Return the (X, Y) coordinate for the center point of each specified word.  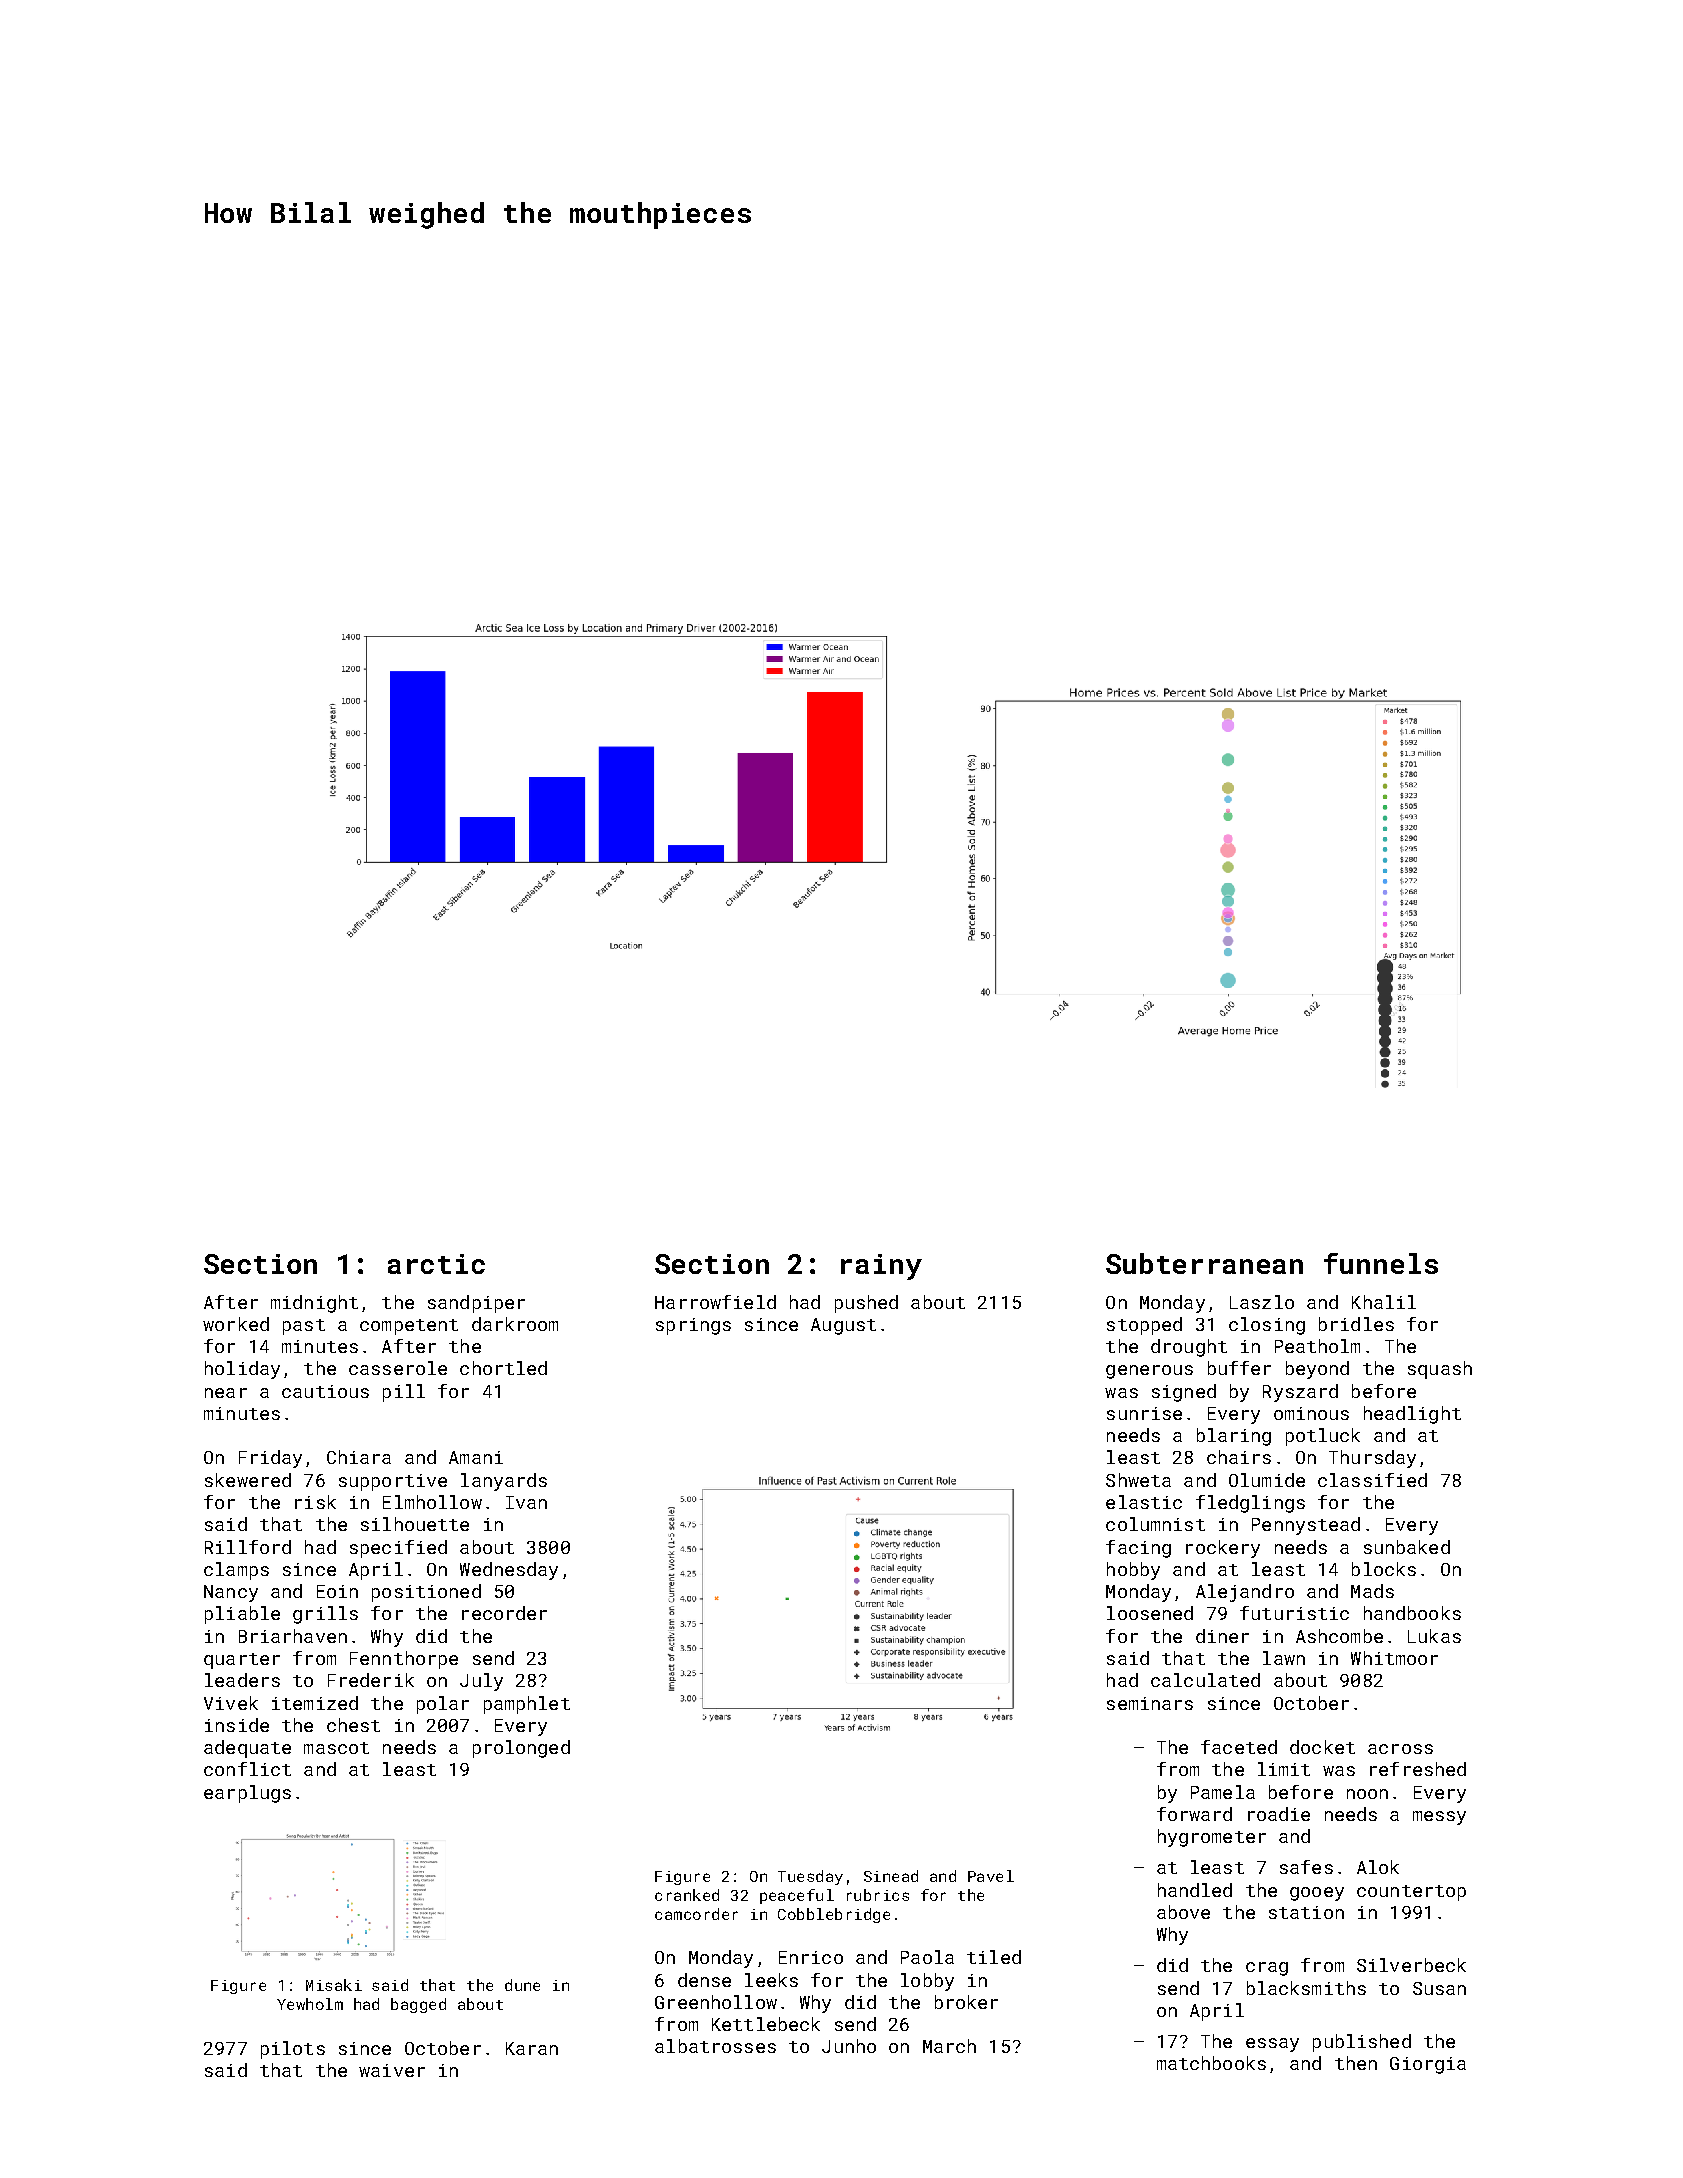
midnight (314, 1304)
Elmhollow (432, 1502)
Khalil (1384, 1302)
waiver (392, 2070)
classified (1372, 1480)
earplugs (247, 1794)
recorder (504, 1613)
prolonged (521, 1749)
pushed (866, 1304)
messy (1439, 1818)
